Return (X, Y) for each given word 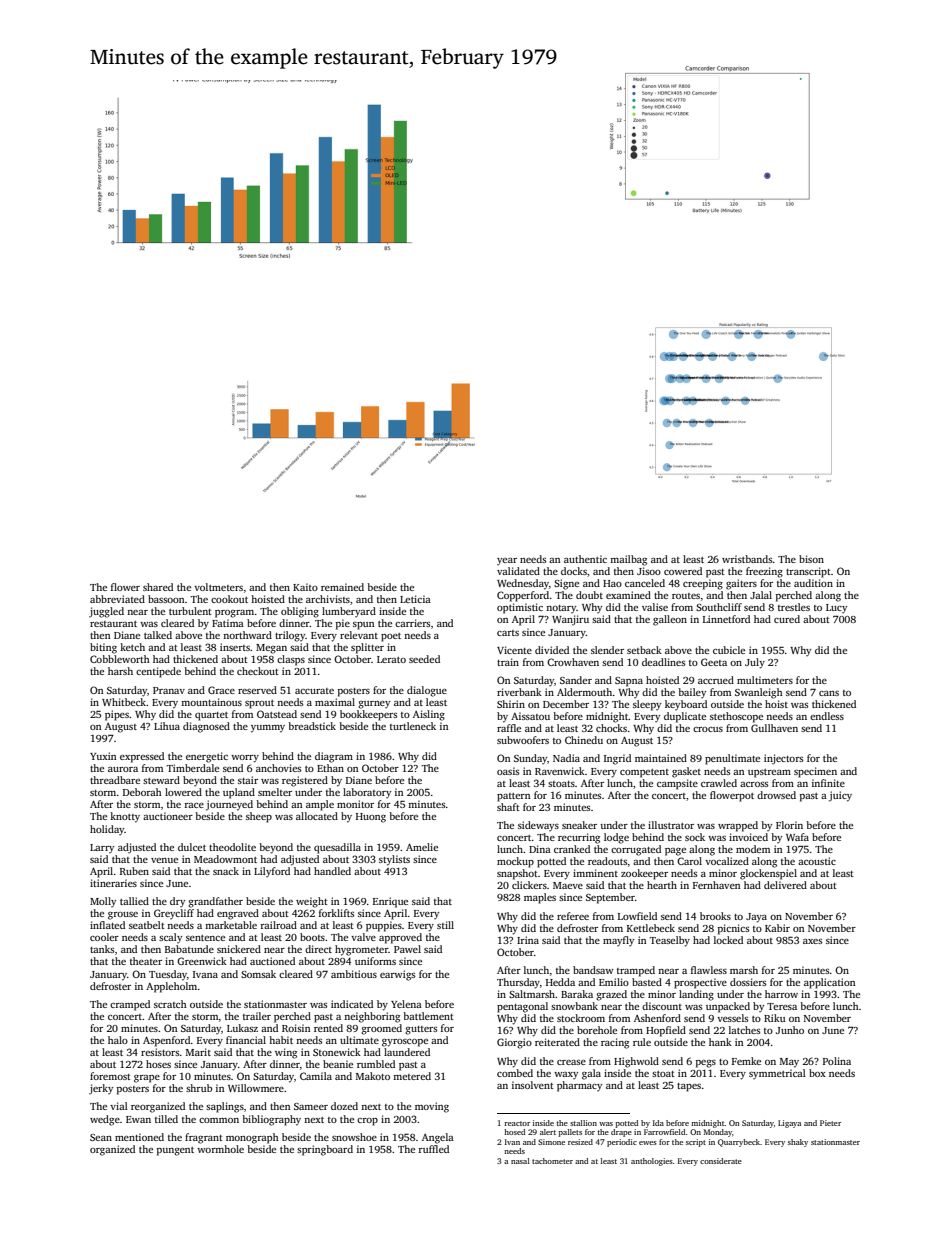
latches (744, 1030)
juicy (840, 796)
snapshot (517, 874)
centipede (158, 672)
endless (827, 716)
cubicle (729, 650)
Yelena (406, 1004)
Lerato (391, 659)
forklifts (336, 913)
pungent (175, 1151)
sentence (205, 938)
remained (342, 587)
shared (158, 587)
